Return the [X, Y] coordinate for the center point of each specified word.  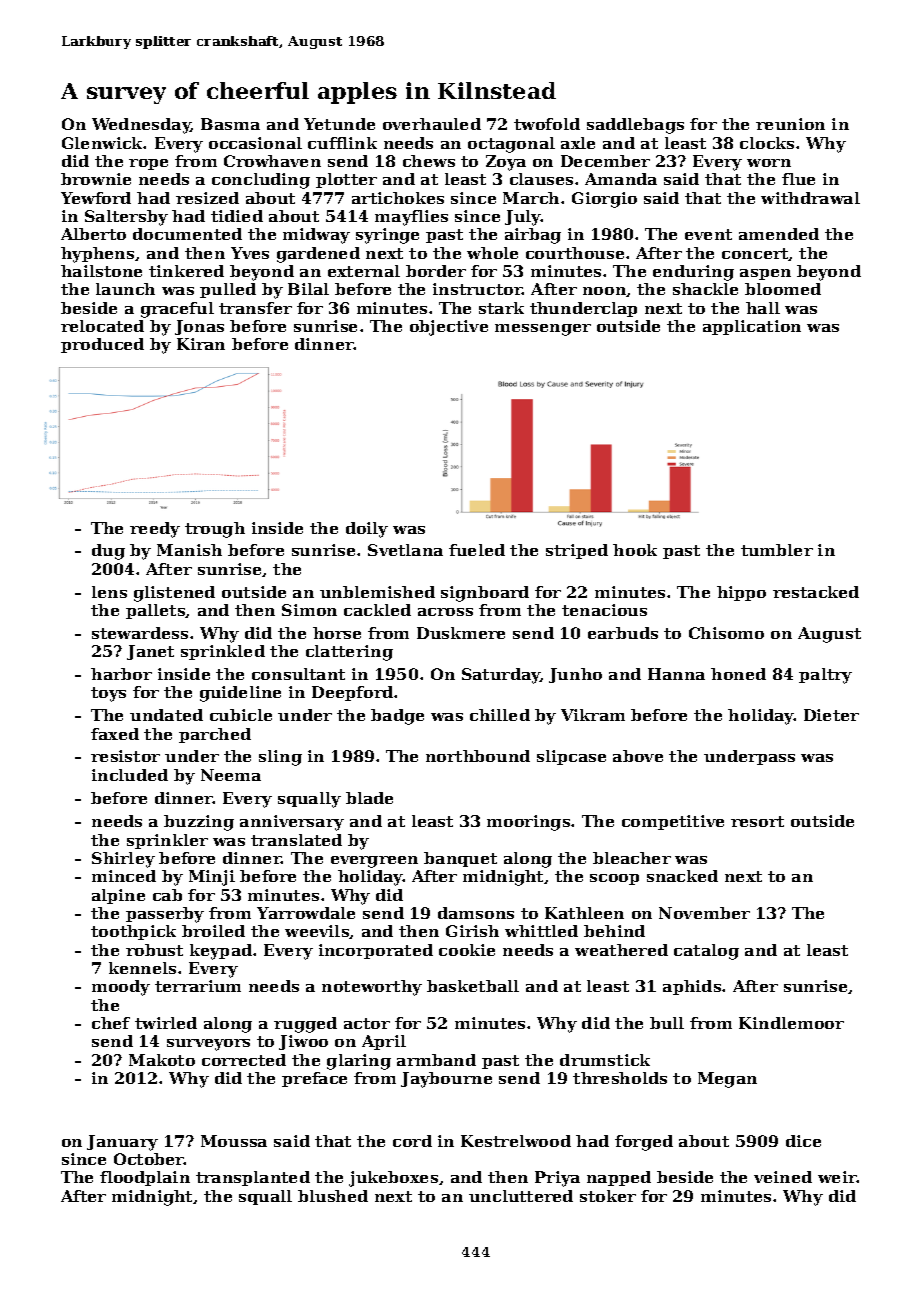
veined [783, 1177]
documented [187, 234]
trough [215, 530]
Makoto [162, 1060]
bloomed [783, 289]
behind [614, 931]
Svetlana [405, 550]
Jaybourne [446, 1080]
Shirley [123, 860]
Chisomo [726, 633]
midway [316, 236]
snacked [682, 876]
